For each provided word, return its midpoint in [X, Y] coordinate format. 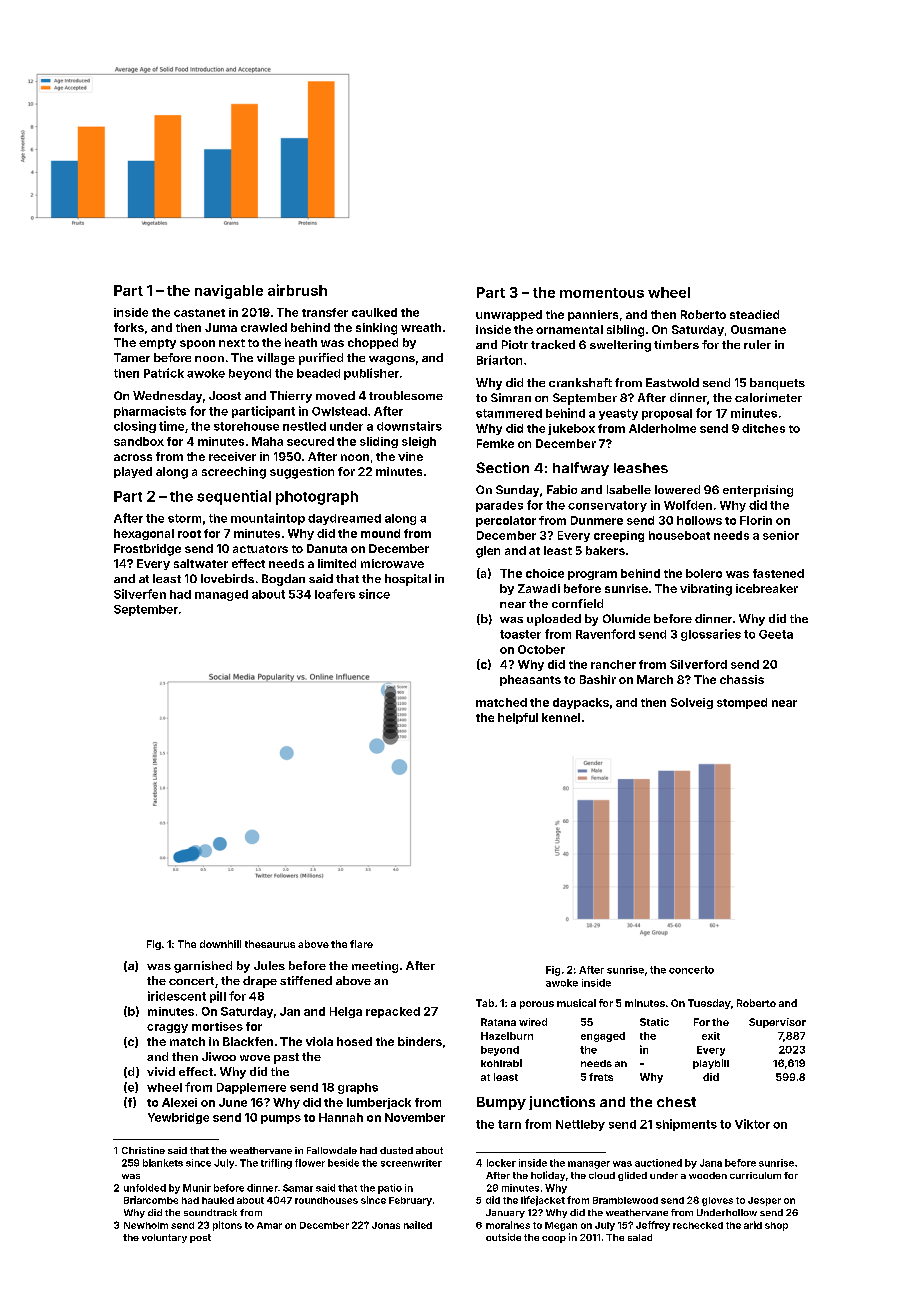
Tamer [132, 357]
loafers [335, 594]
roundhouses [326, 1200]
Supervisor [777, 1023]
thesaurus [270, 944]
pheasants [530, 680]
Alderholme [662, 428]
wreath [421, 327]
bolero [704, 573]
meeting [375, 967]
